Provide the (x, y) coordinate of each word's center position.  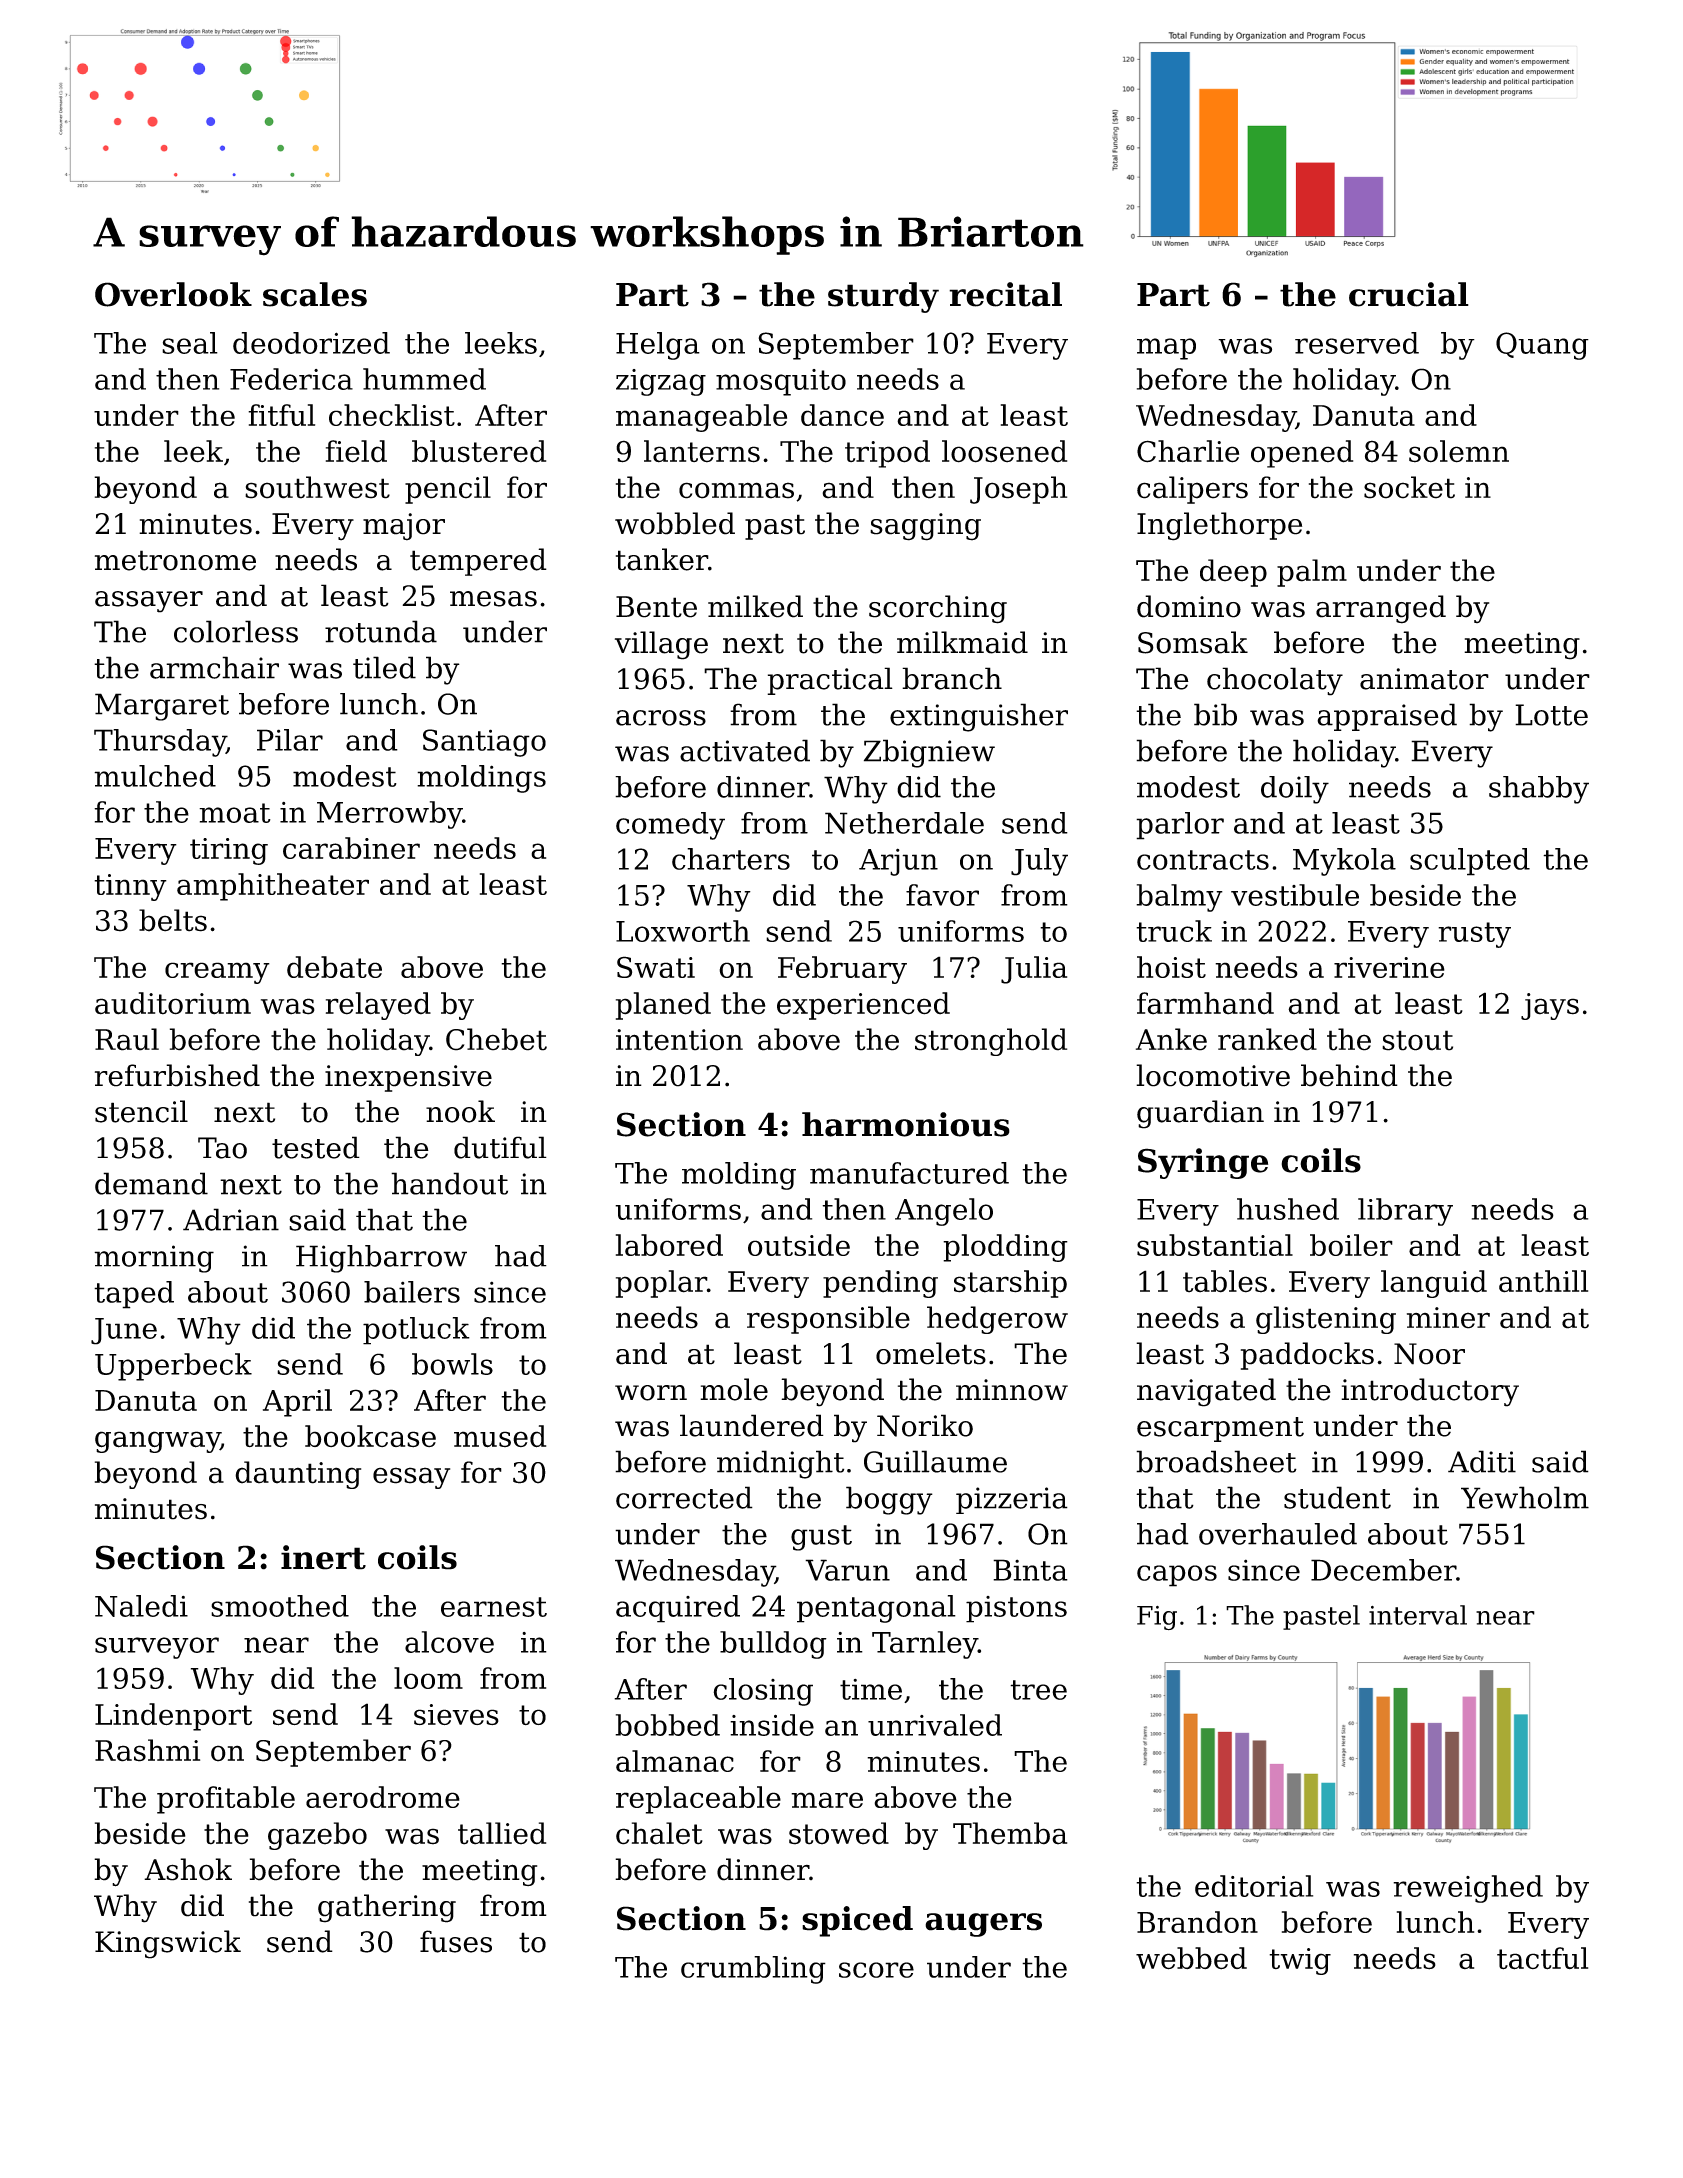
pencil (448, 490)
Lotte (1551, 715)
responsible (828, 1320)
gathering (387, 1908)
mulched (155, 776)
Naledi (141, 1606)
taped (134, 1295)
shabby (1539, 790)
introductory (1430, 1392)
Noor (1429, 1354)
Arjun (898, 862)
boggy (889, 1500)
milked (755, 606)
